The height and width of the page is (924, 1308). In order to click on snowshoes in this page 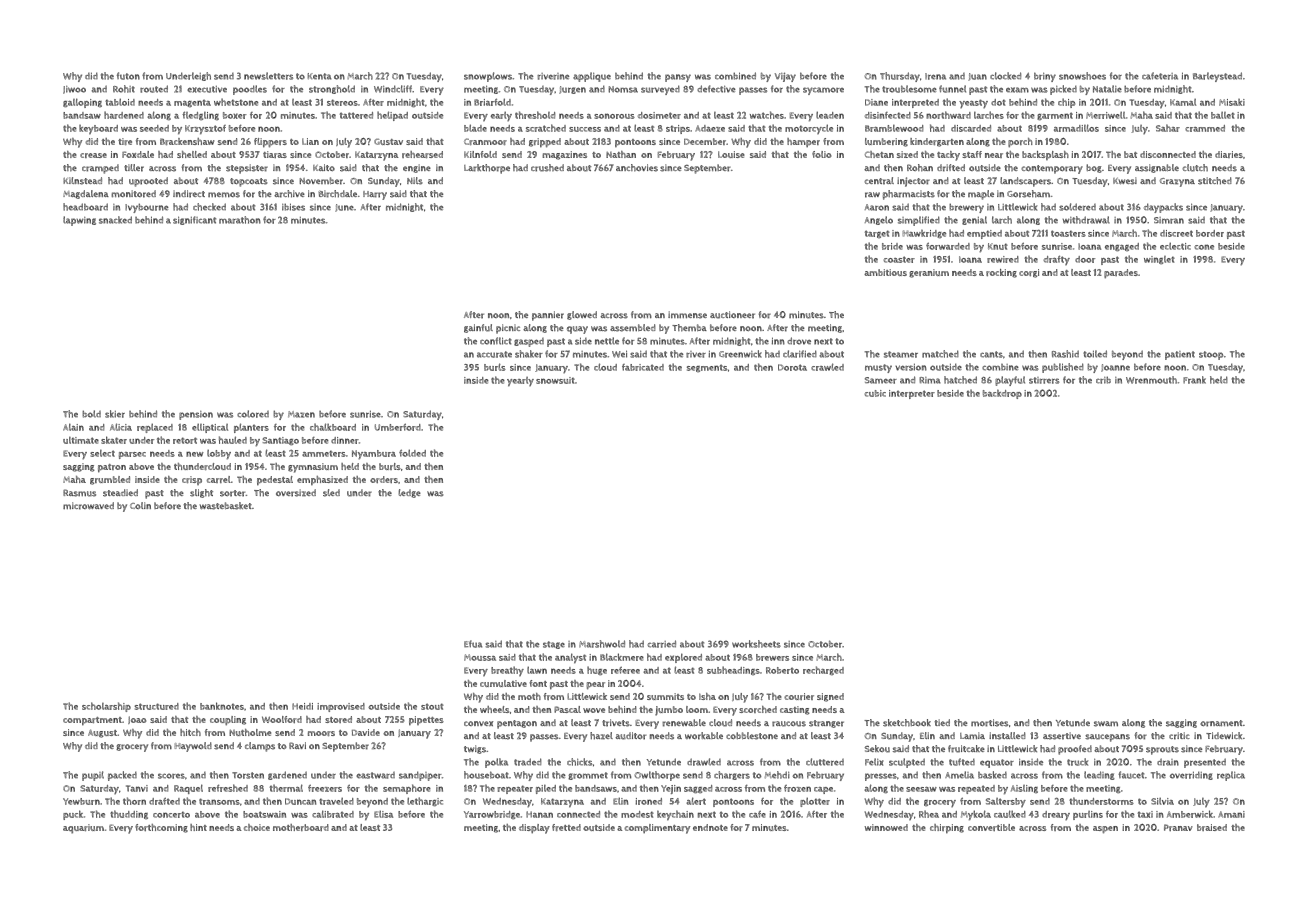, I will do `click(1082, 76)`.
